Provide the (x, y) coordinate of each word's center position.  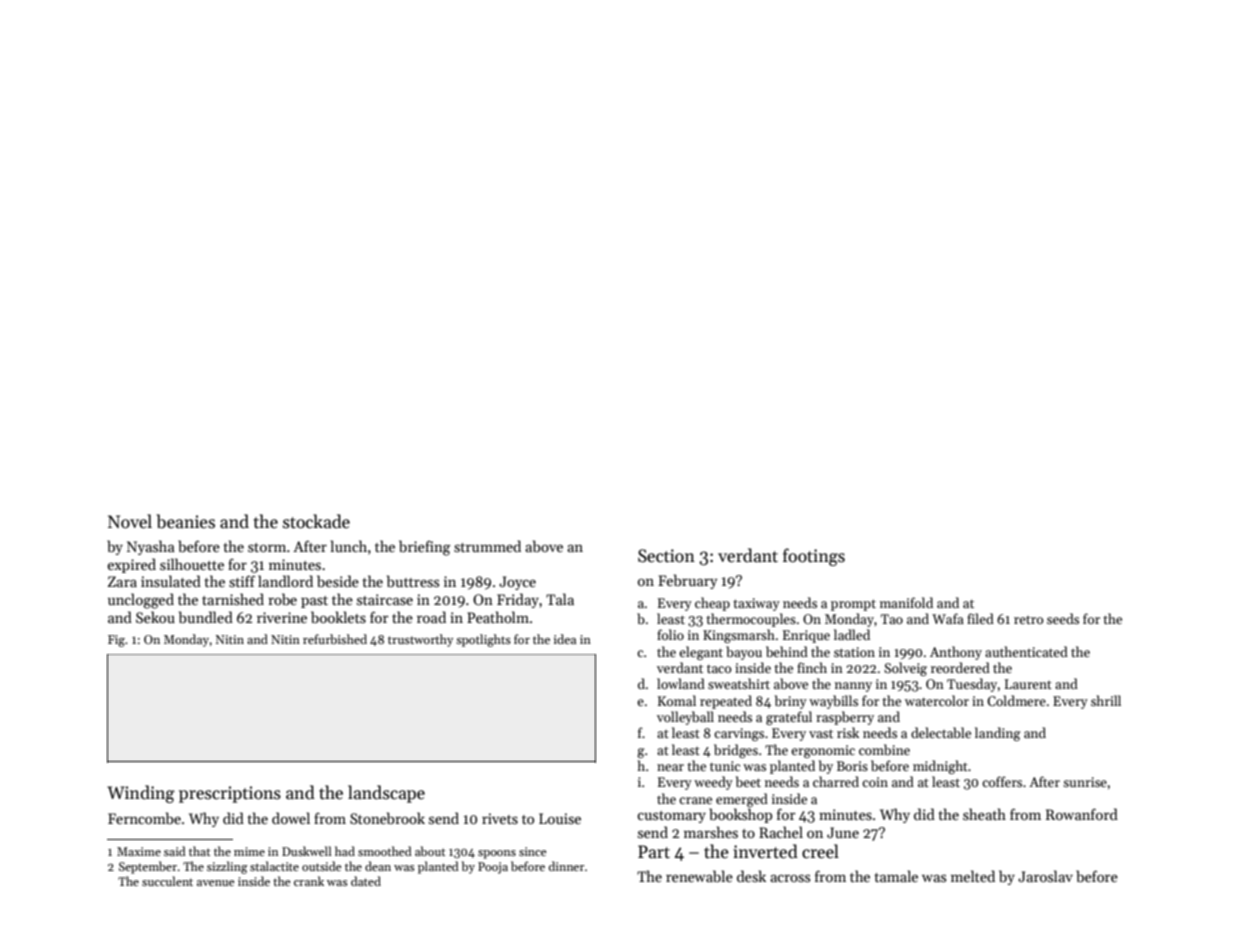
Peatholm (498, 617)
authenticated (1026, 651)
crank (309, 881)
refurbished (335, 639)
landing (998, 734)
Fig (116, 641)
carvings (739, 734)
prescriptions (230, 794)
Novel (130, 521)
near (670, 767)
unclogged (141, 601)
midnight (940, 767)
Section (666, 556)
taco (719, 668)
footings (814, 557)
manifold (906, 602)
